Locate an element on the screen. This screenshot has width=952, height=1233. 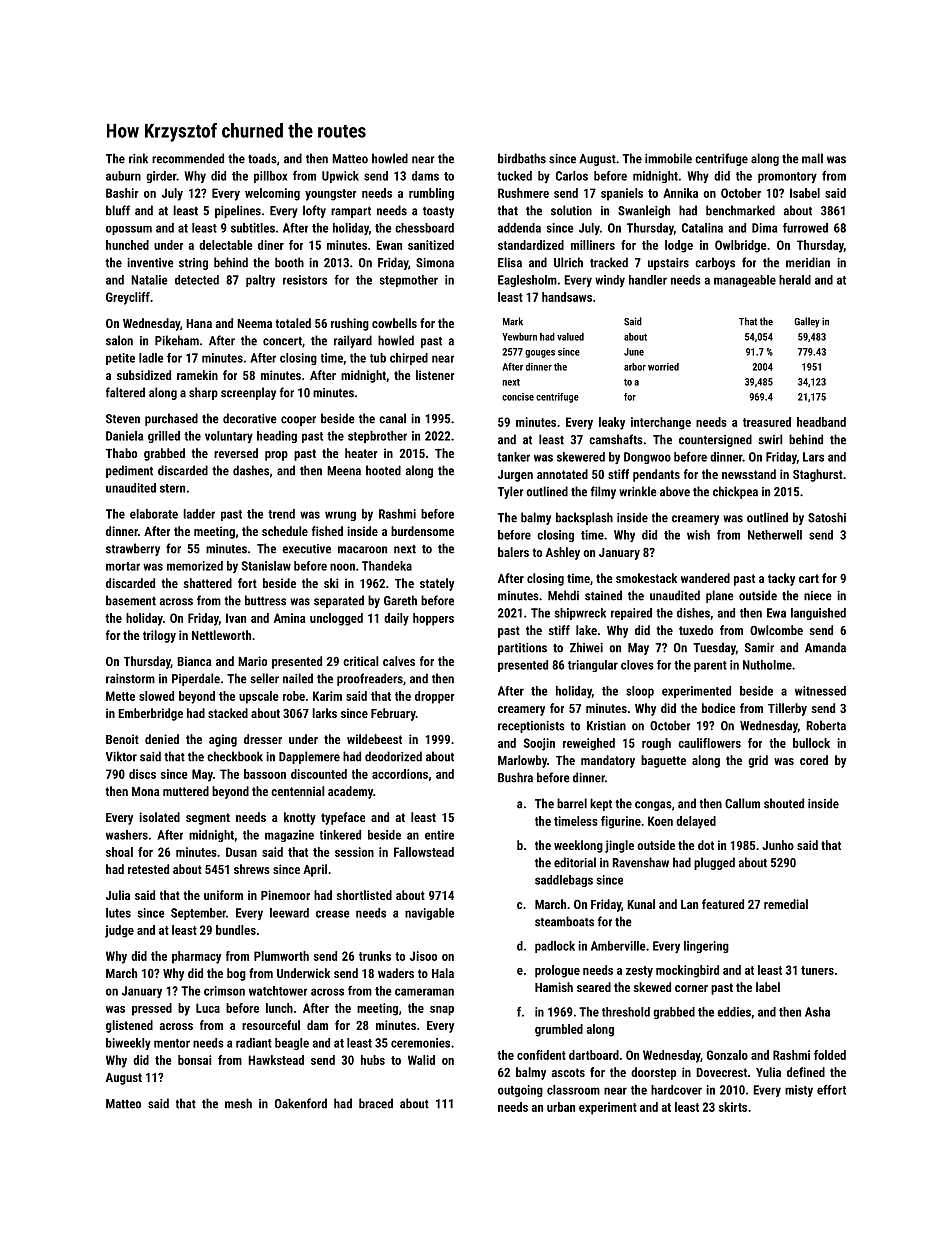
biweekly is located at coordinates (128, 1044).
